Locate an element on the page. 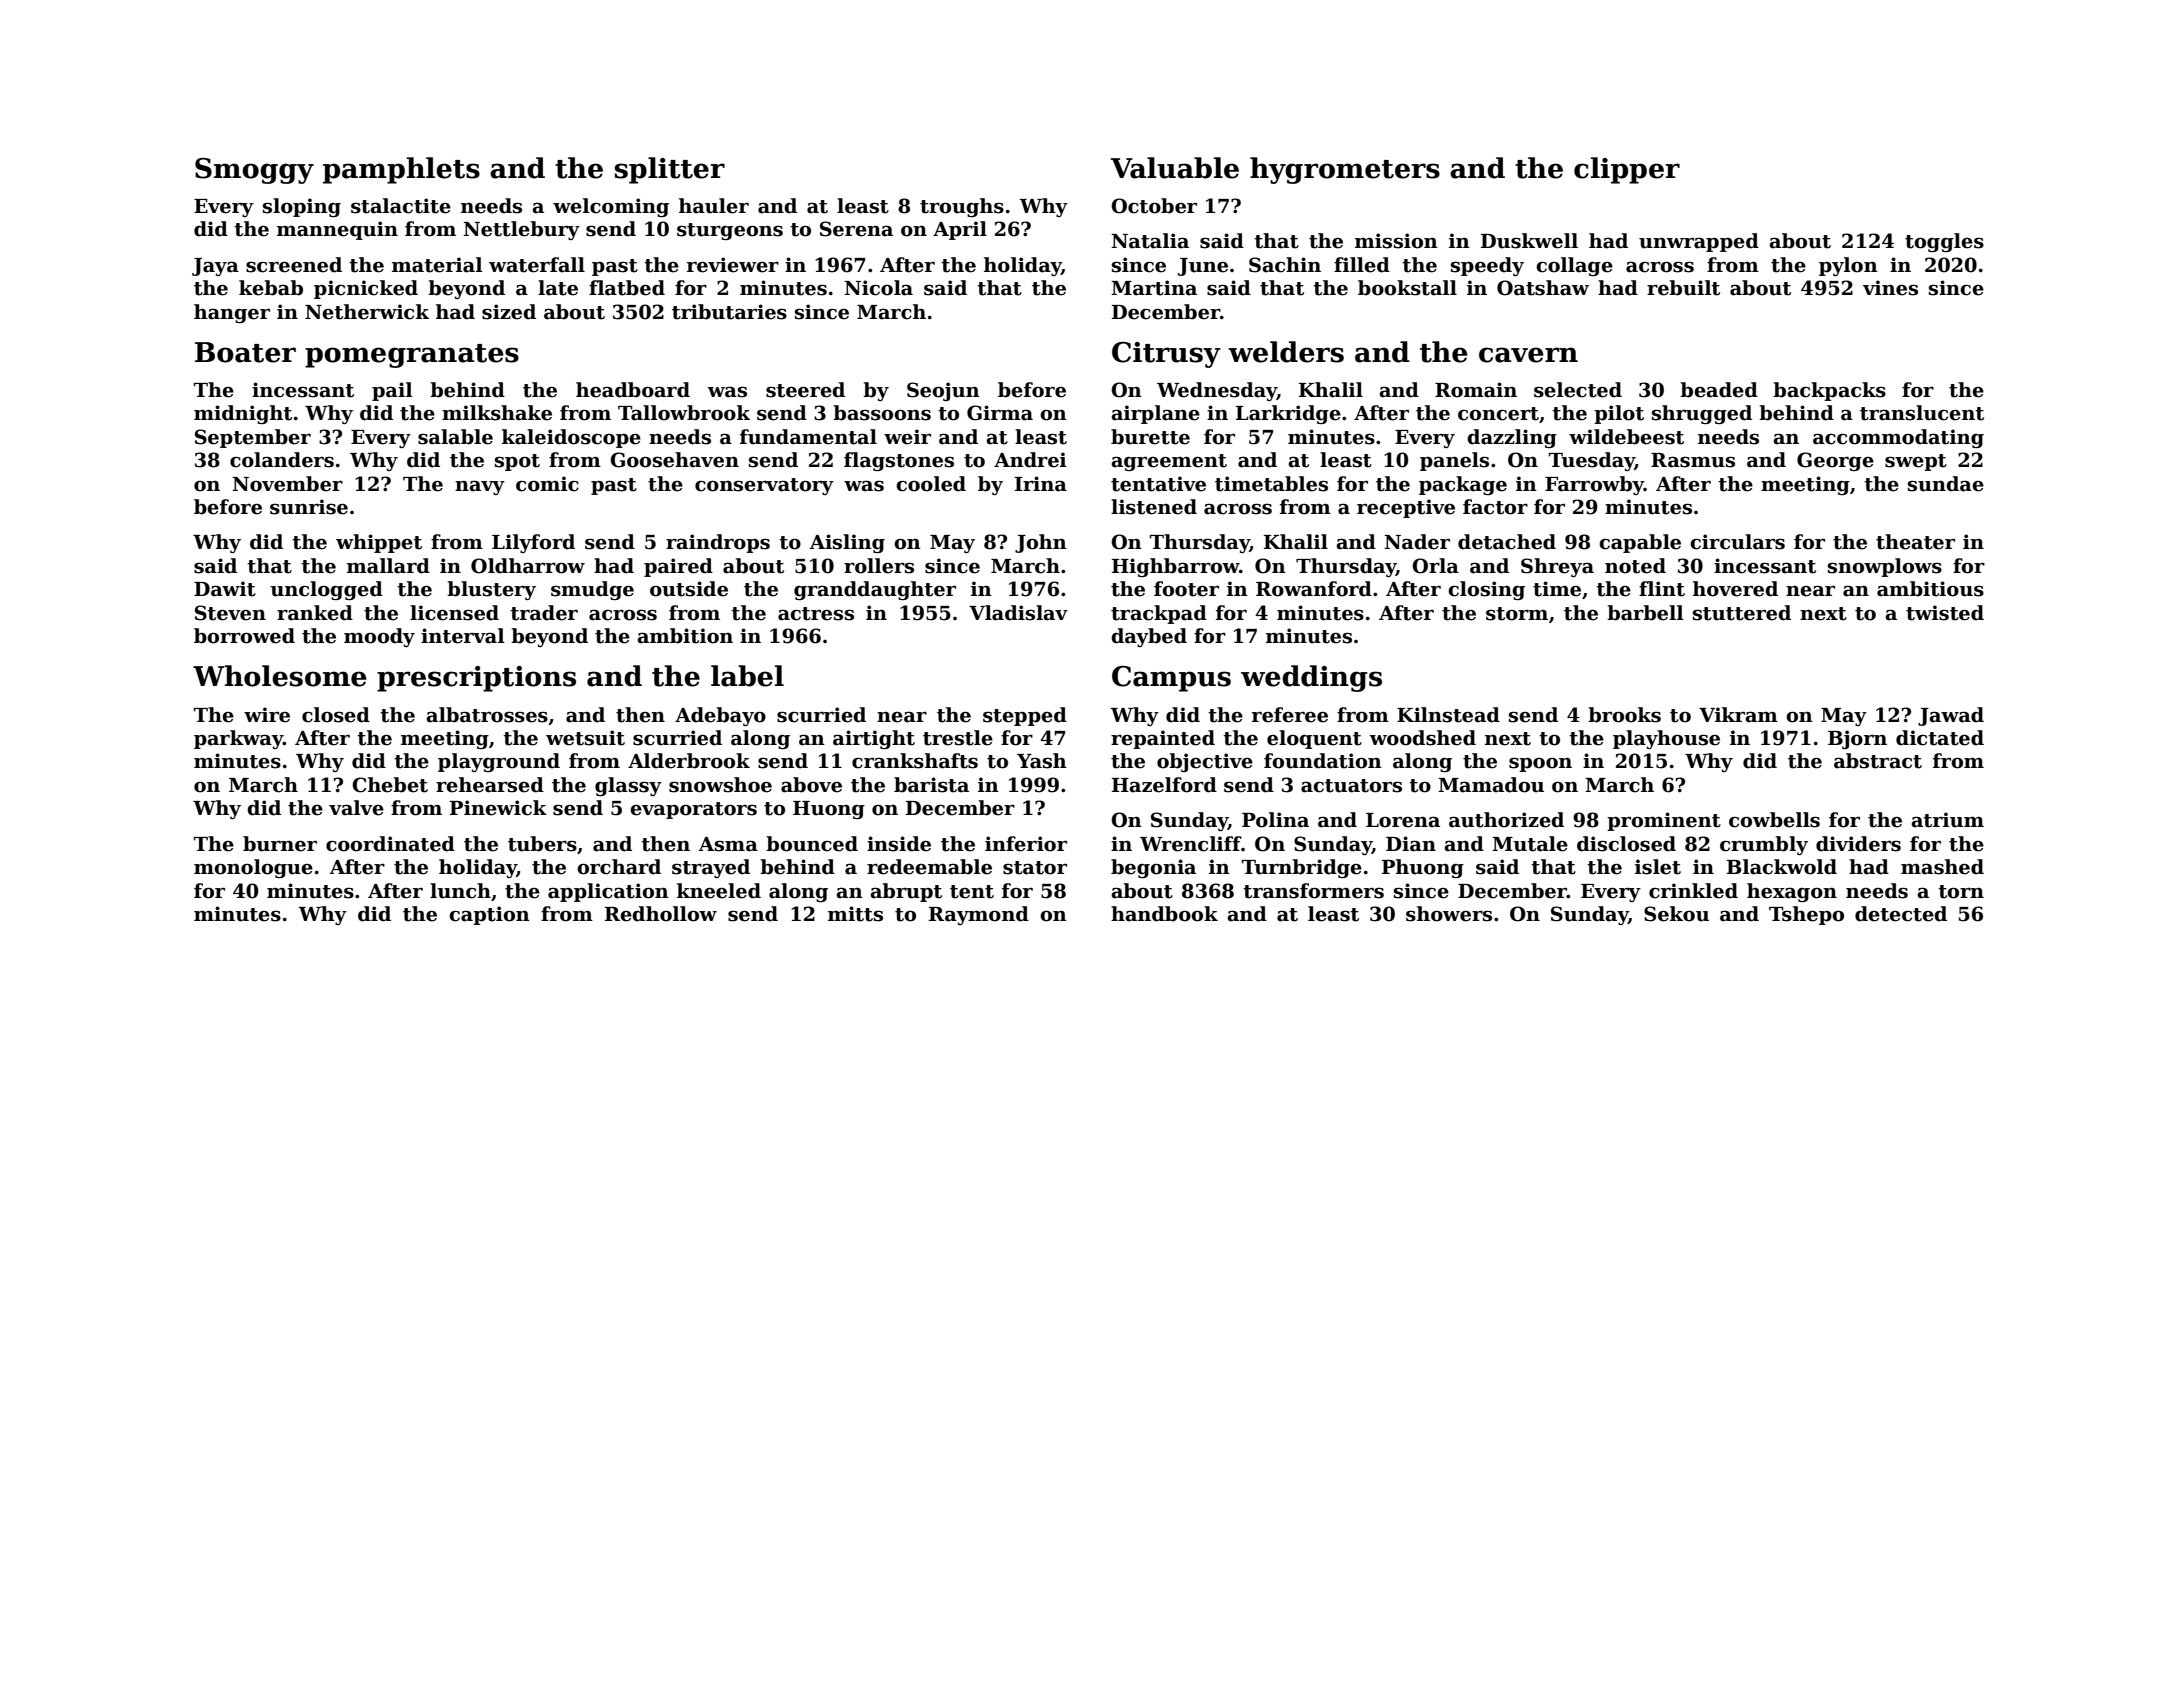 The image size is (2178, 1683). vines is located at coordinates (1890, 288).
